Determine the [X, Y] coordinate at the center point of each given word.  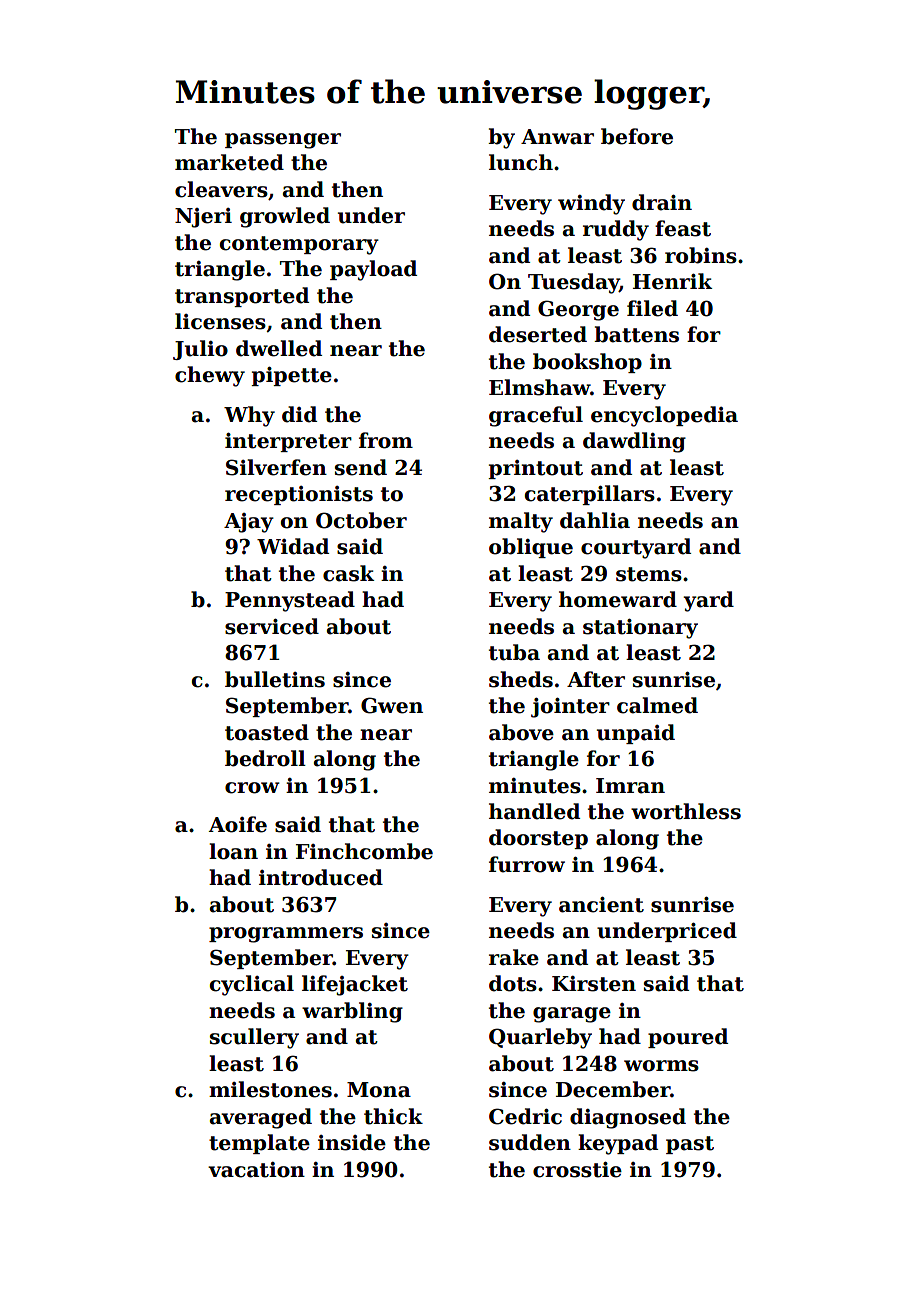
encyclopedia [664, 416]
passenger [283, 141]
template [259, 1144]
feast [683, 228]
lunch [521, 162]
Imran [630, 786]
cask [348, 573]
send [361, 467]
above [521, 732]
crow [252, 788]
